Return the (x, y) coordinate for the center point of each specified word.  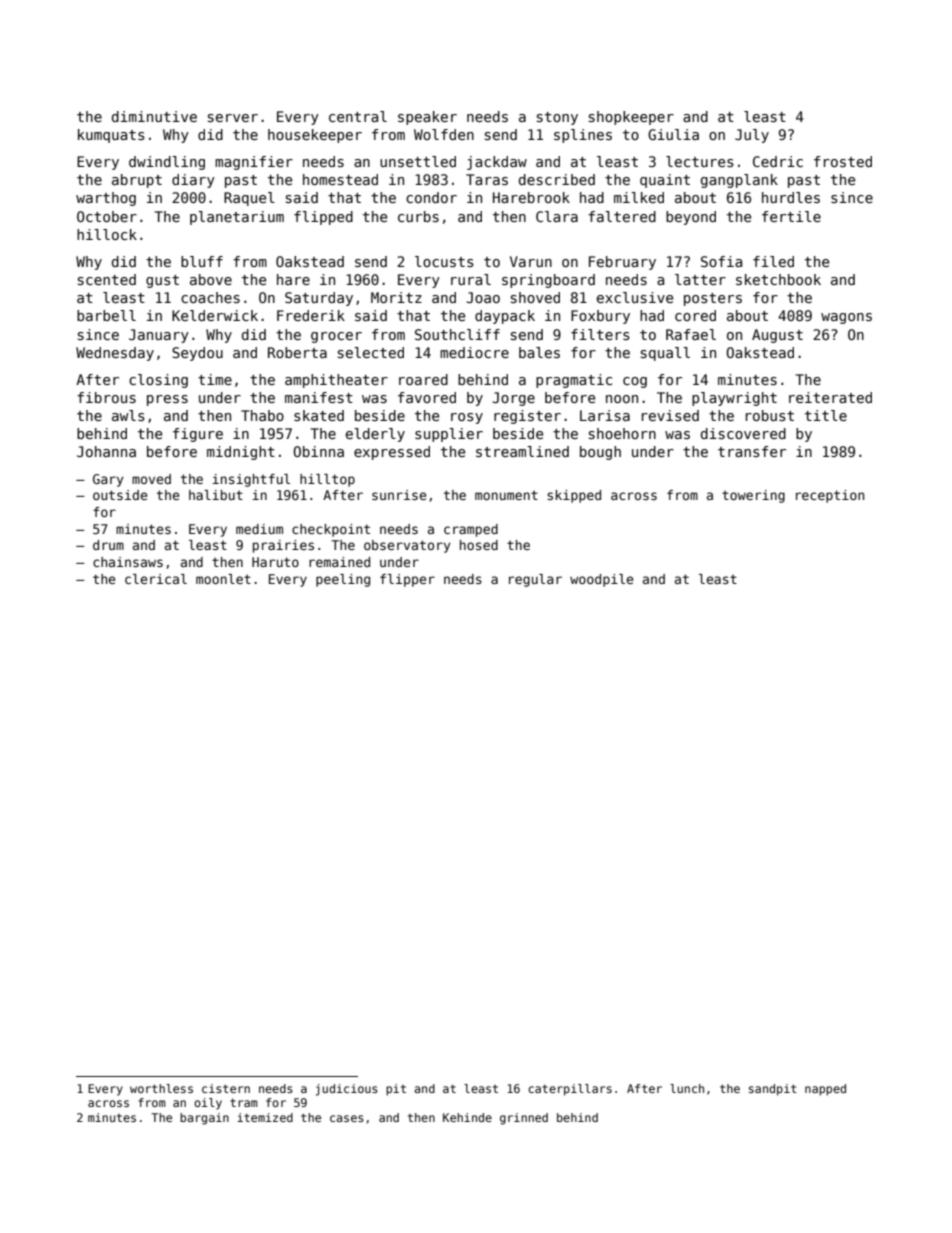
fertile (791, 216)
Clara (557, 216)
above (211, 279)
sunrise (399, 495)
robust (770, 415)
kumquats (111, 136)
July (752, 136)
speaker (427, 118)
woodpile (601, 580)
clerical (156, 579)
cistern (226, 1088)
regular (535, 580)
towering (753, 496)
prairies (283, 546)
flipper (407, 580)
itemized (265, 1117)
